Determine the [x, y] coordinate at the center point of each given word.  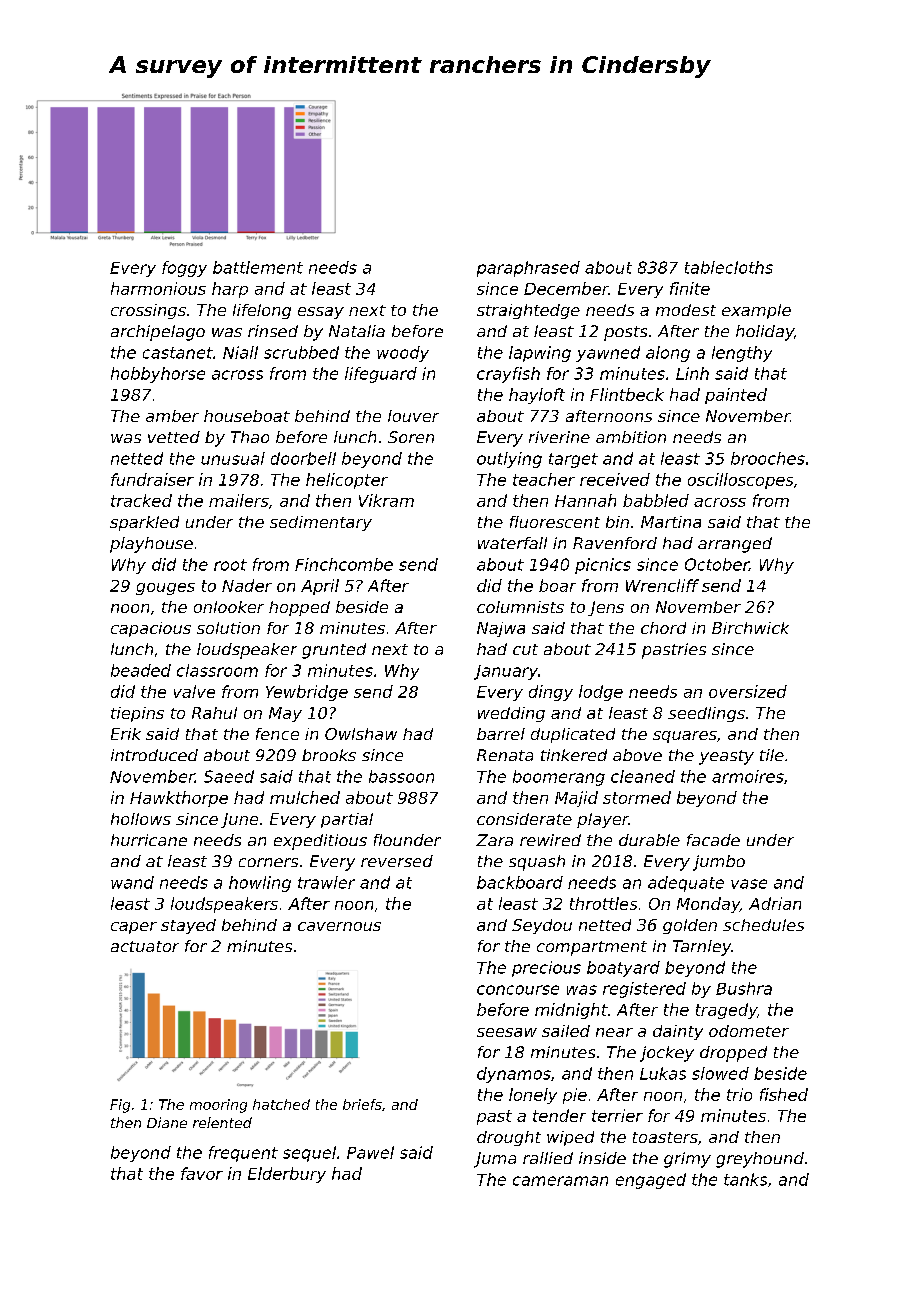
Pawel [370, 1152]
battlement [258, 267]
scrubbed [301, 352]
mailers [239, 500]
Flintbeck [627, 394]
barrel [501, 734]
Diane [167, 1122]
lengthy [742, 354]
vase [749, 884]
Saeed [229, 776]
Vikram [386, 500]
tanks [745, 1179]
